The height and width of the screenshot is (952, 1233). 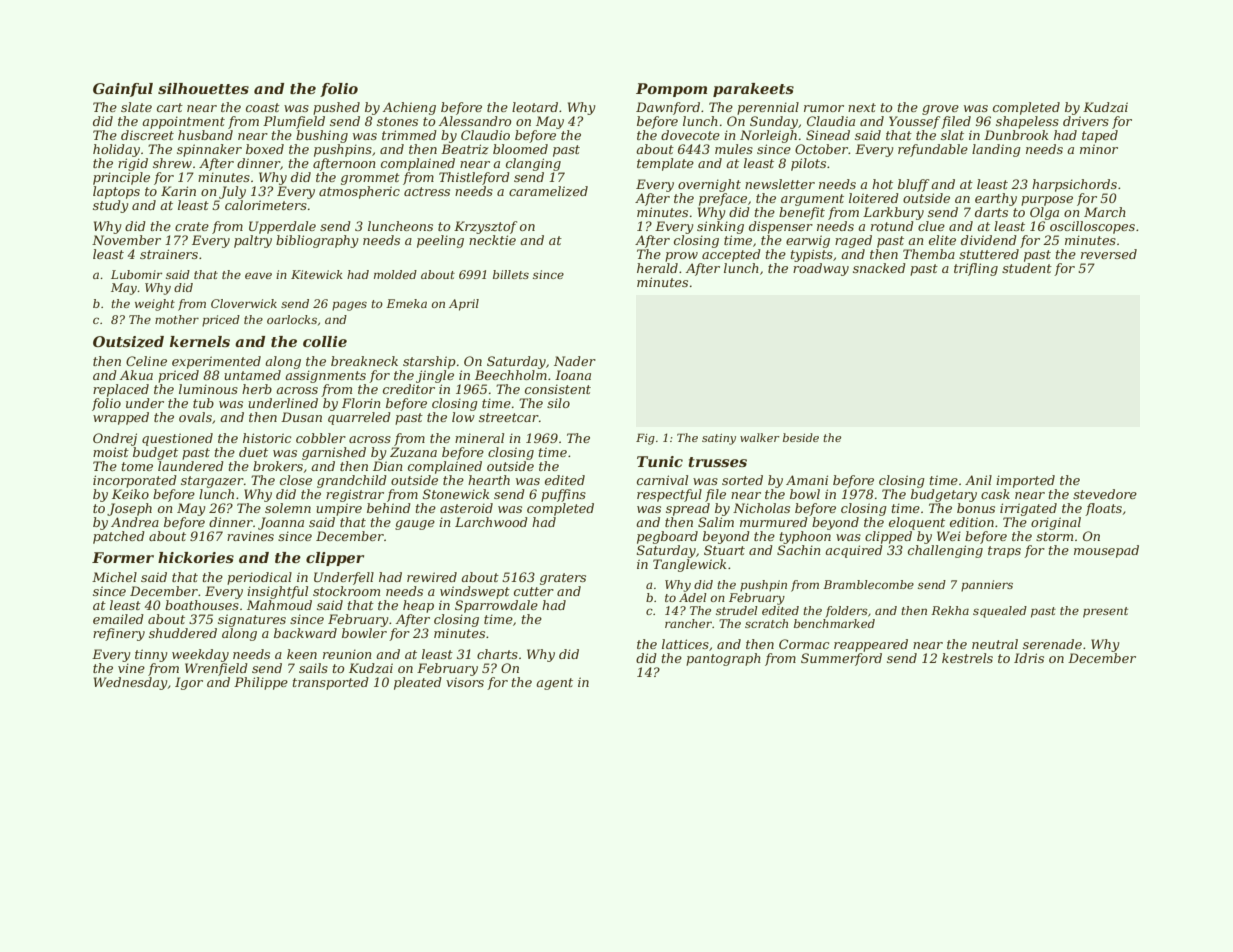 I want to click on leotard, so click(x=535, y=107).
